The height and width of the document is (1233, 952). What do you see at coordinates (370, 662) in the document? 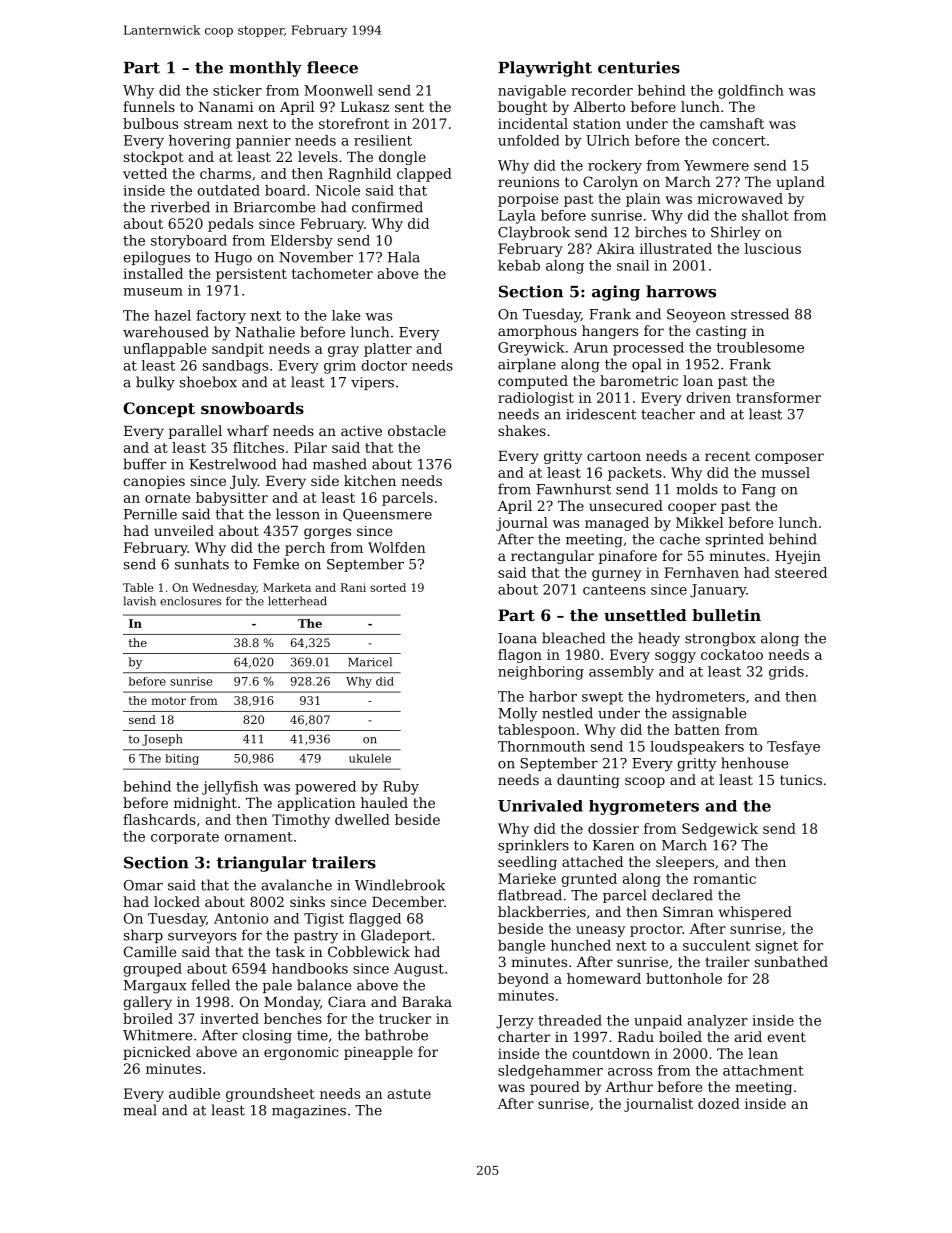
I see `Maricel` at bounding box center [370, 662].
